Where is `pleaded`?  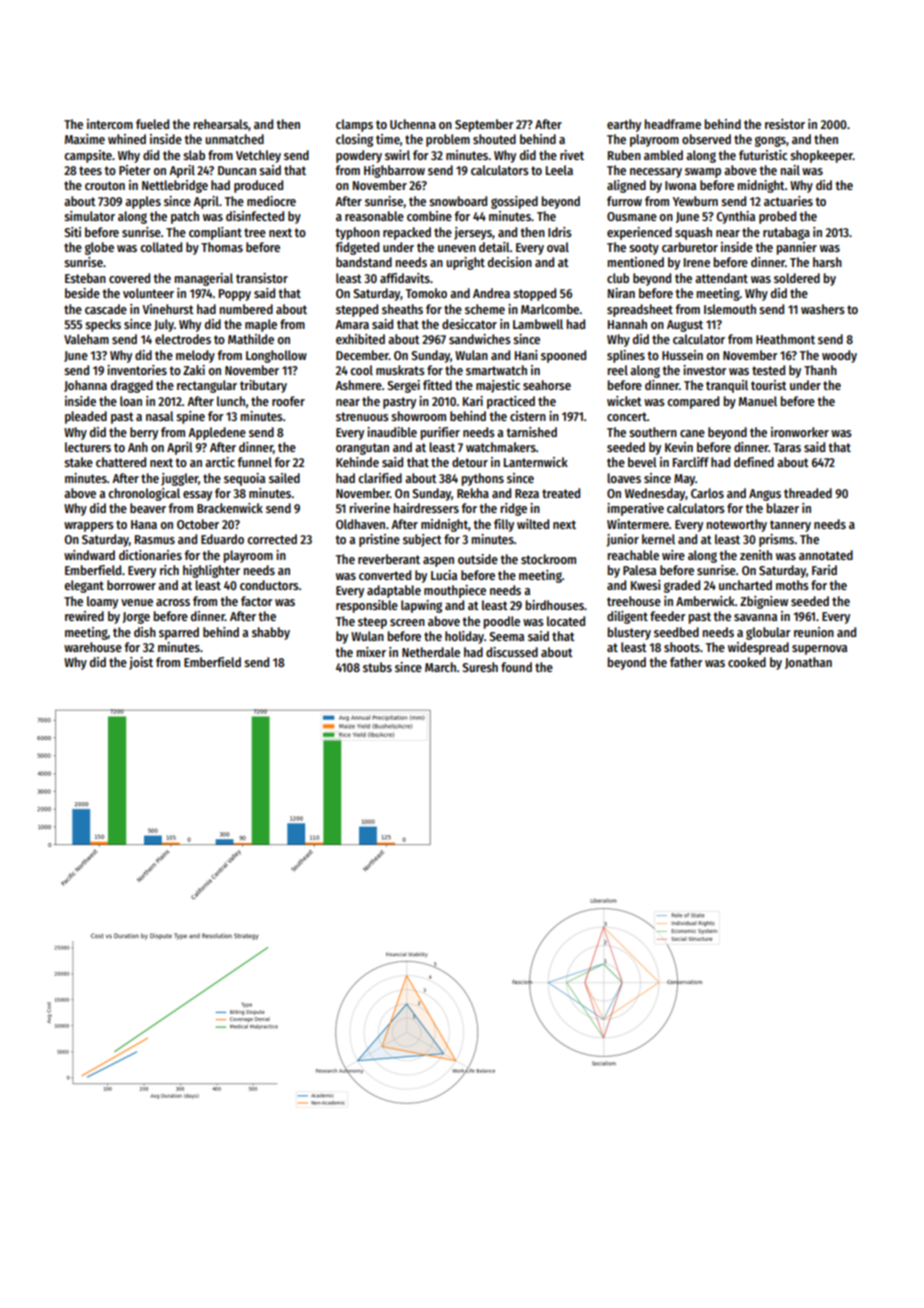
pleaded is located at coordinates (86, 417).
